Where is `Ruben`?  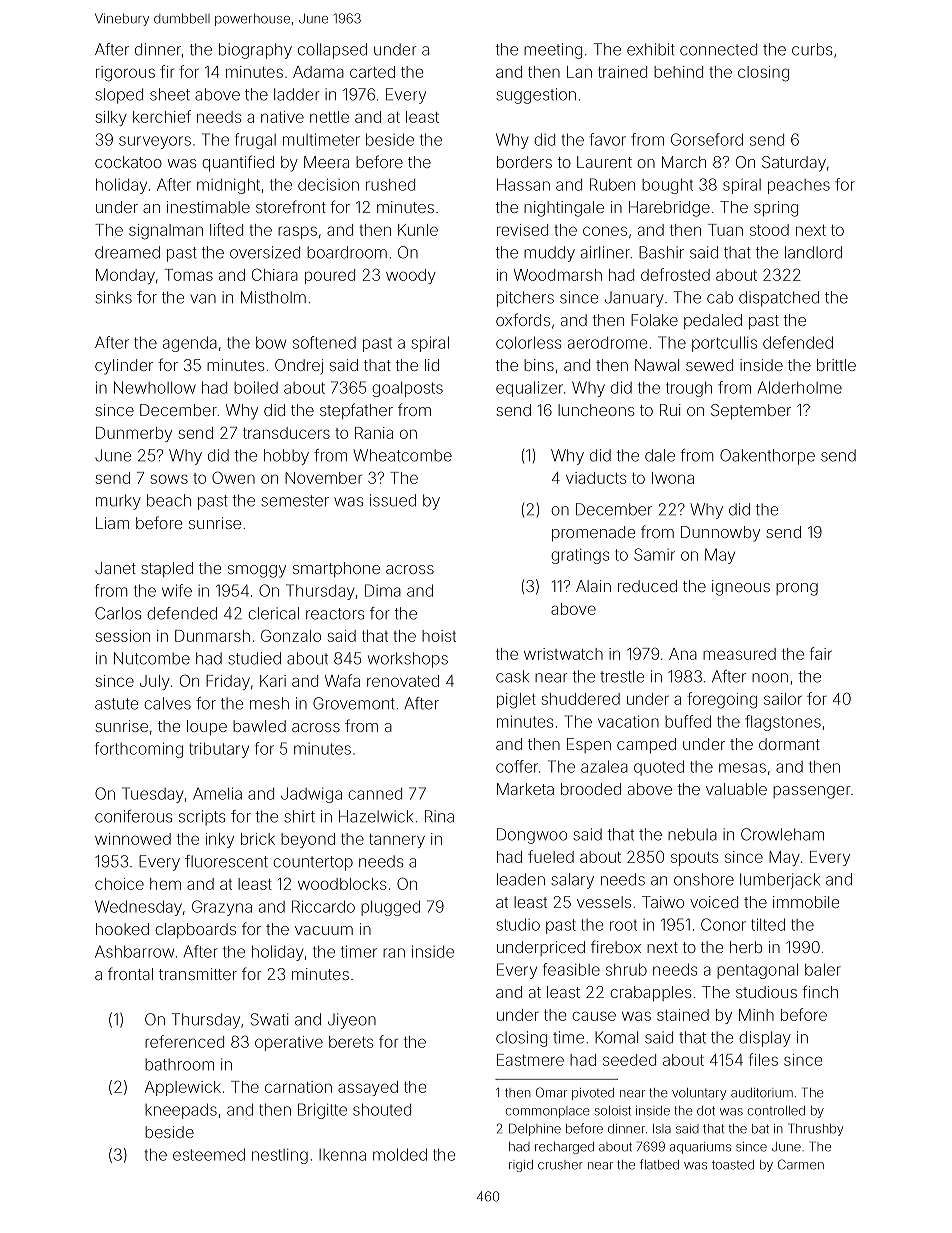 Ruben is located at coordinates (612, 184).
